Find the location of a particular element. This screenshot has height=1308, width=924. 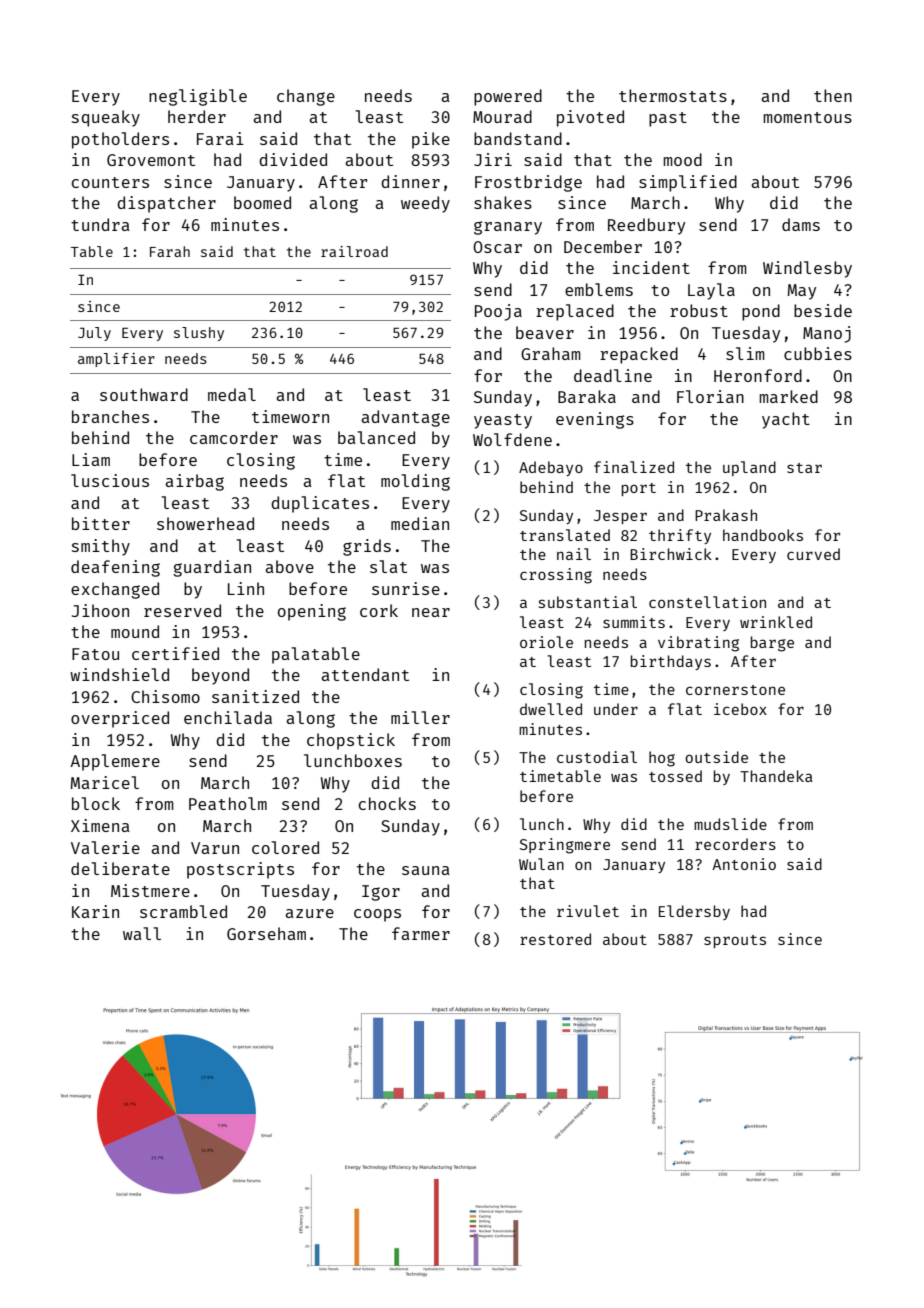

block is located at coordinates (96, 803).
